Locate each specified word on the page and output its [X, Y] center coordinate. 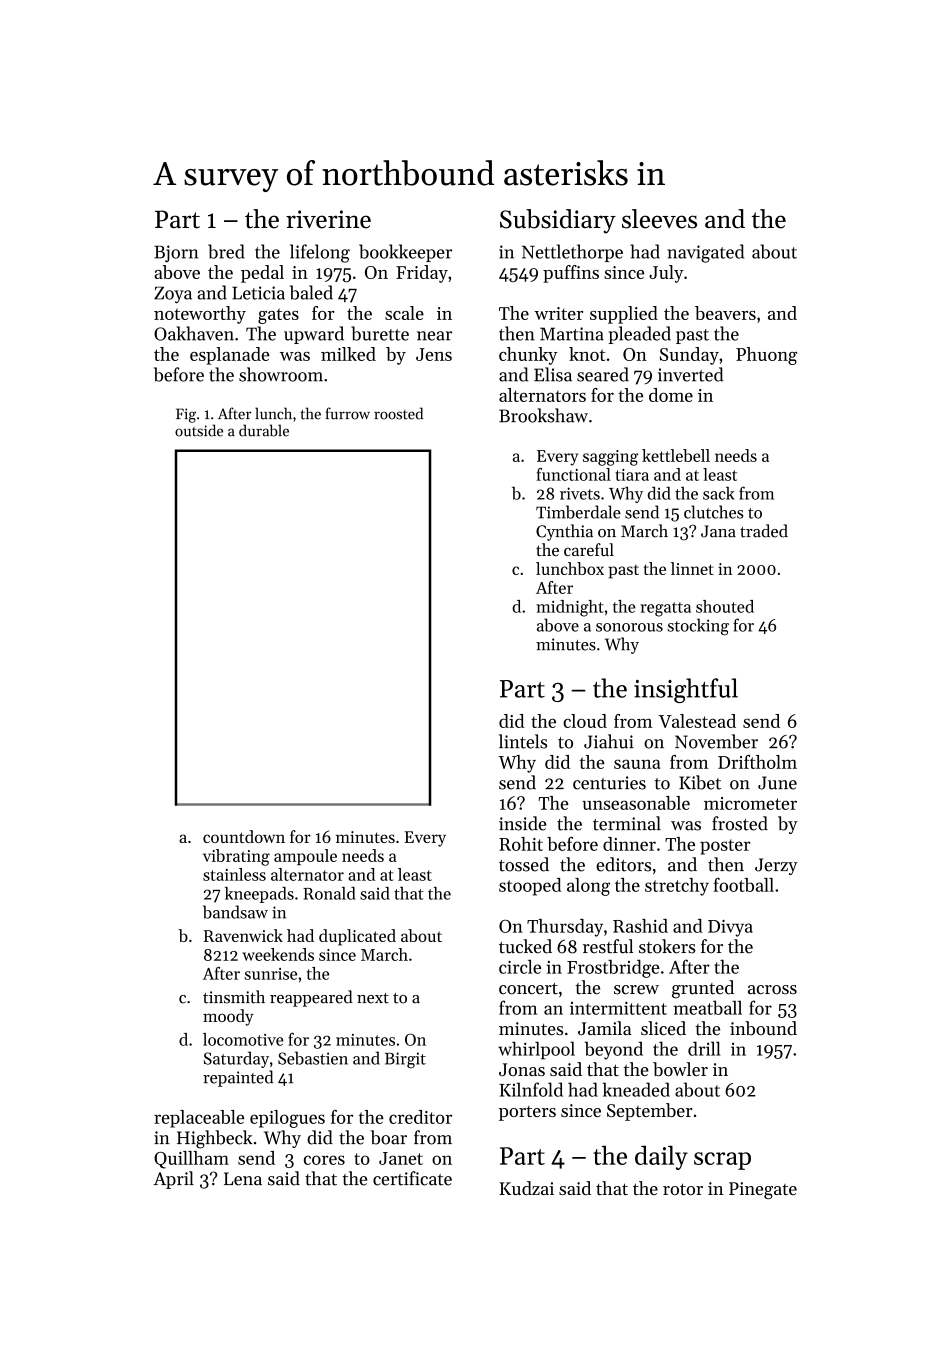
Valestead [697, 721]
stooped [530, 887]
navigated [705, 253]
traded [764, 531]
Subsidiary [558, 221]
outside [199, 430]
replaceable [199, 1119]
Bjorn [176, 254]
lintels [523, 741]
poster [725, 847]
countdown [244, 836]
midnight [570, 608]
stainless [234, 874]
